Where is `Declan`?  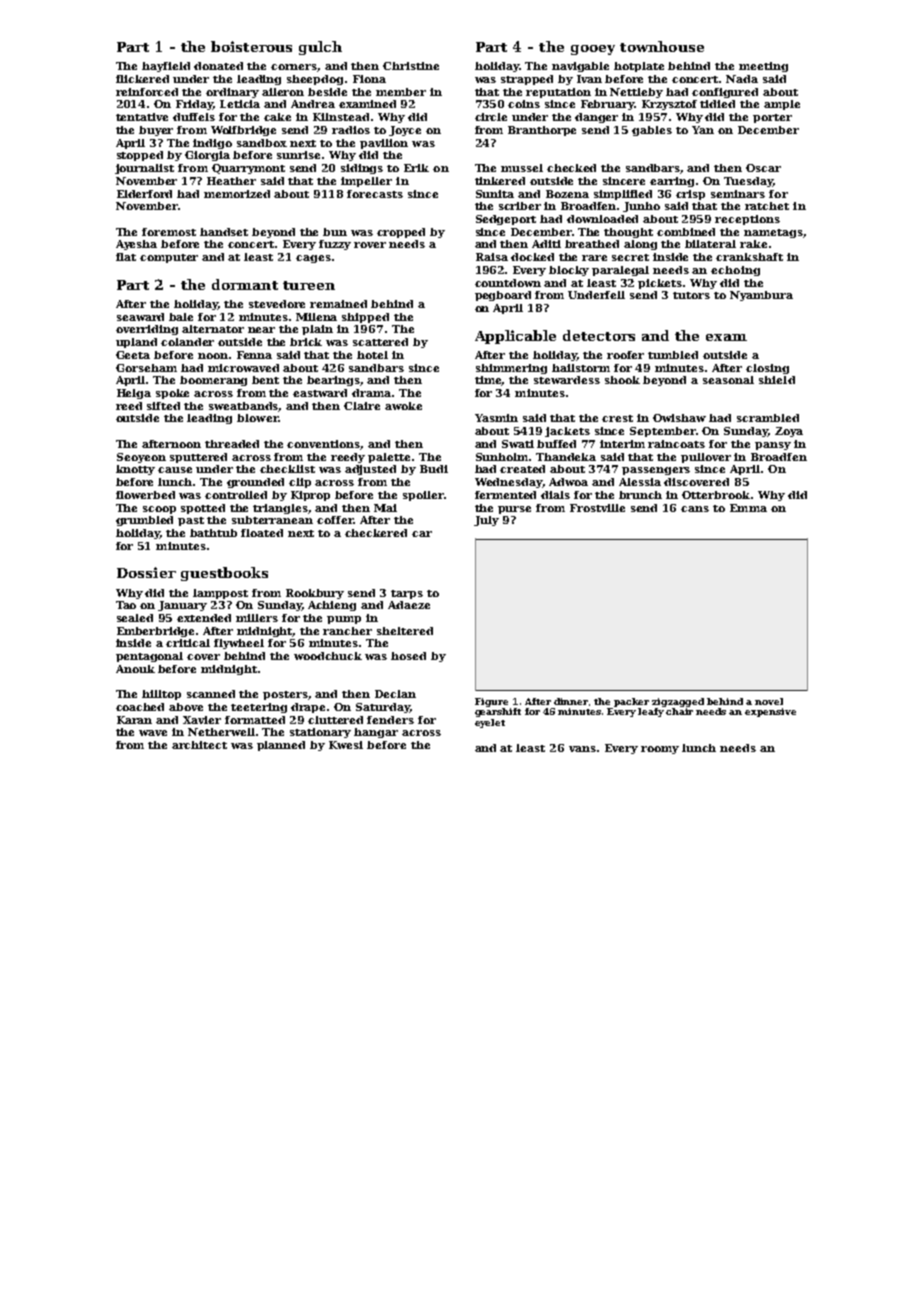
Declan is located at coordinates (395, 694).
